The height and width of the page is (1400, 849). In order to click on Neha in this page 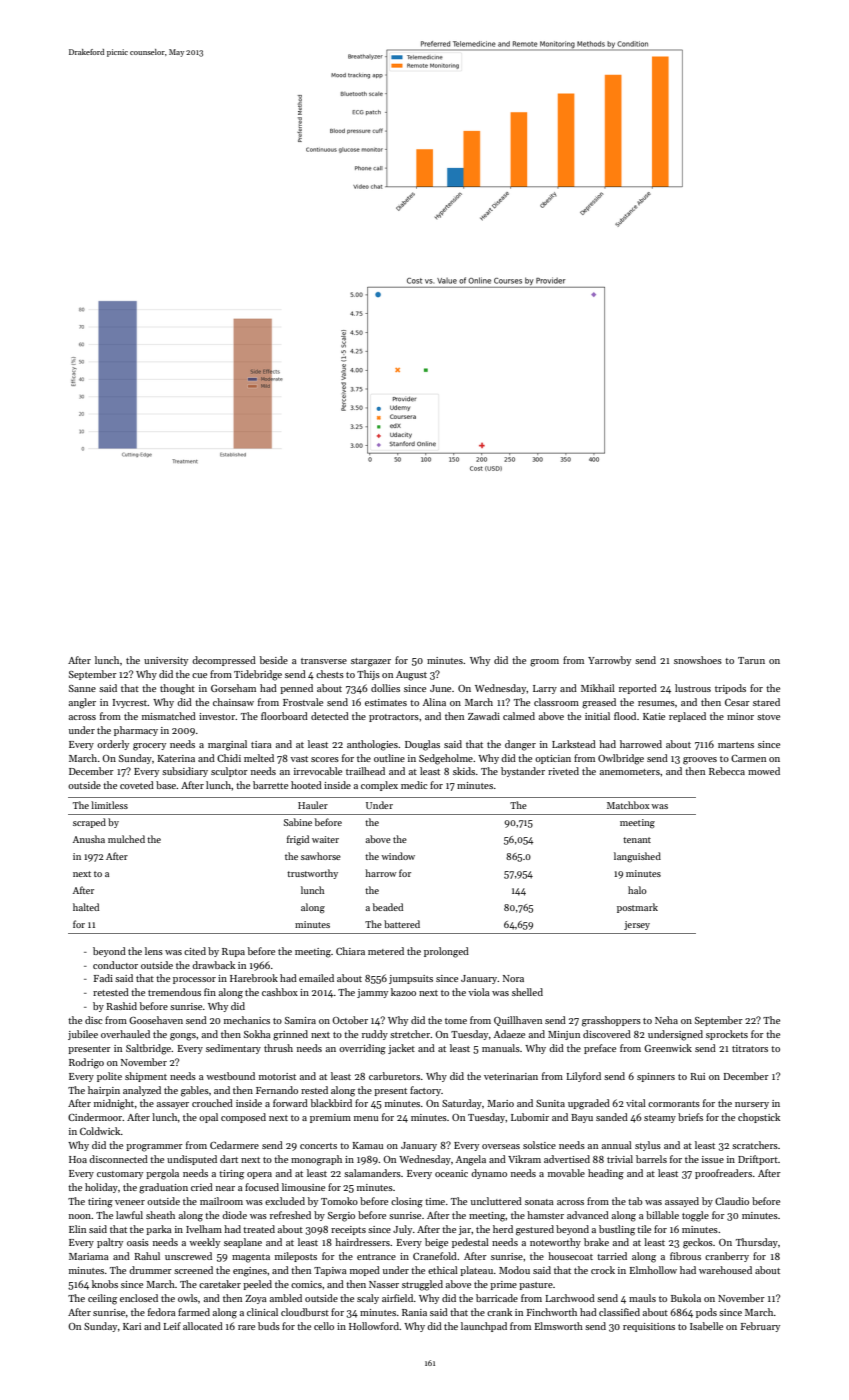, I will do `click(666, 1020)`.
